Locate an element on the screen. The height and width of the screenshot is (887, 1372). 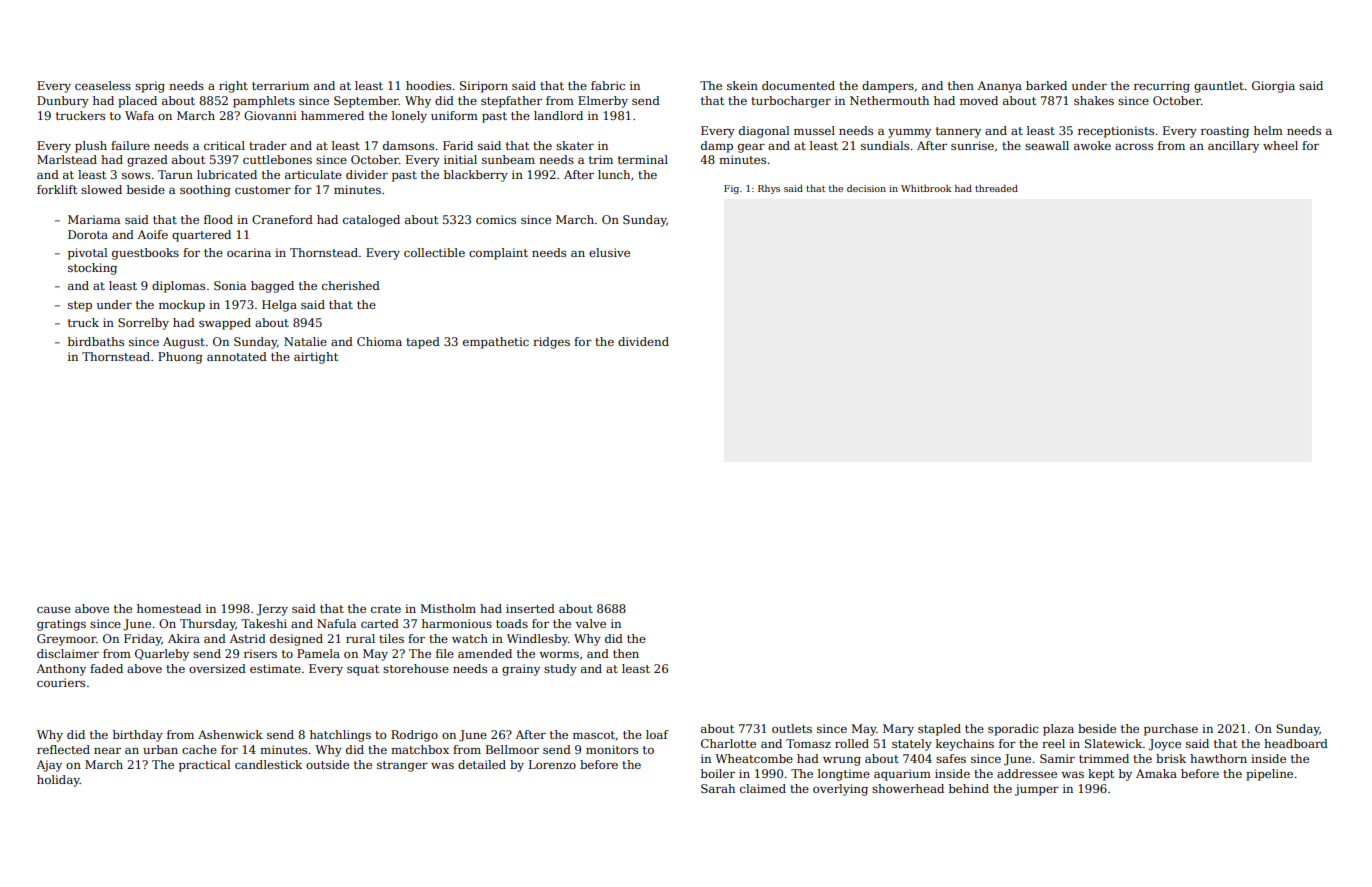
cherished is located at coordinates (351, 285).
